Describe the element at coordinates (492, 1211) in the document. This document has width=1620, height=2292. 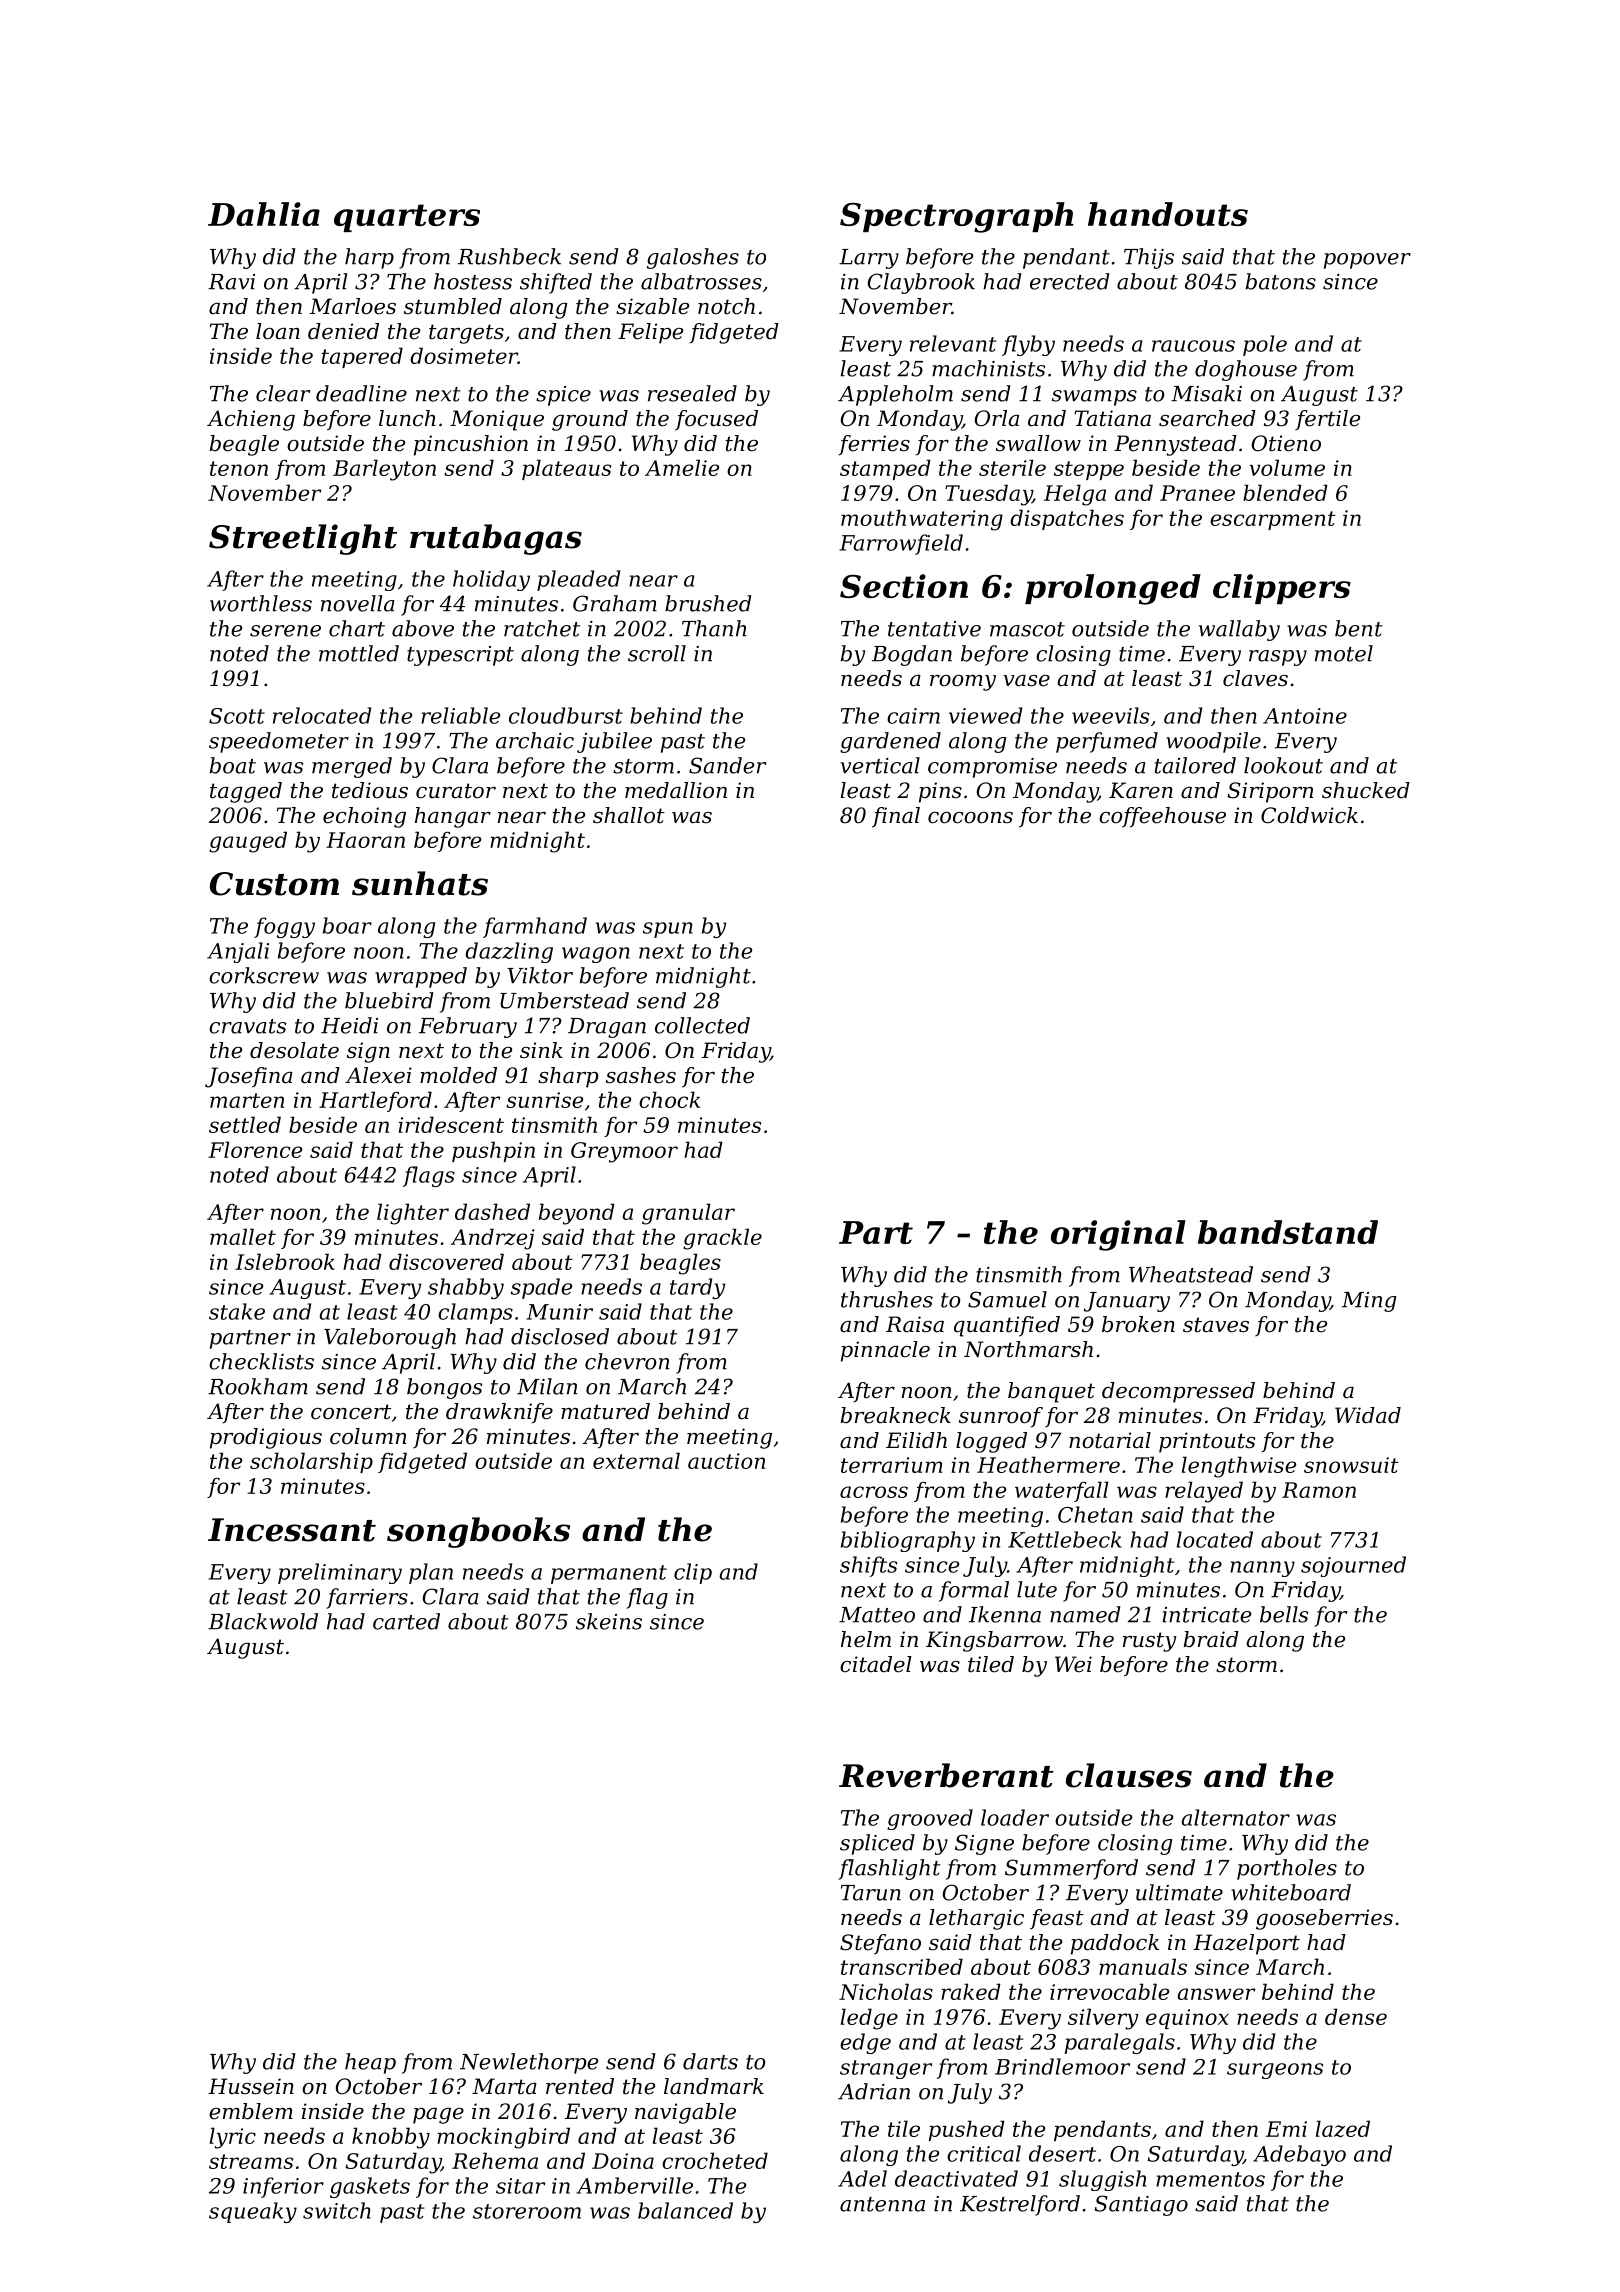
I see `dashed` at that location.
